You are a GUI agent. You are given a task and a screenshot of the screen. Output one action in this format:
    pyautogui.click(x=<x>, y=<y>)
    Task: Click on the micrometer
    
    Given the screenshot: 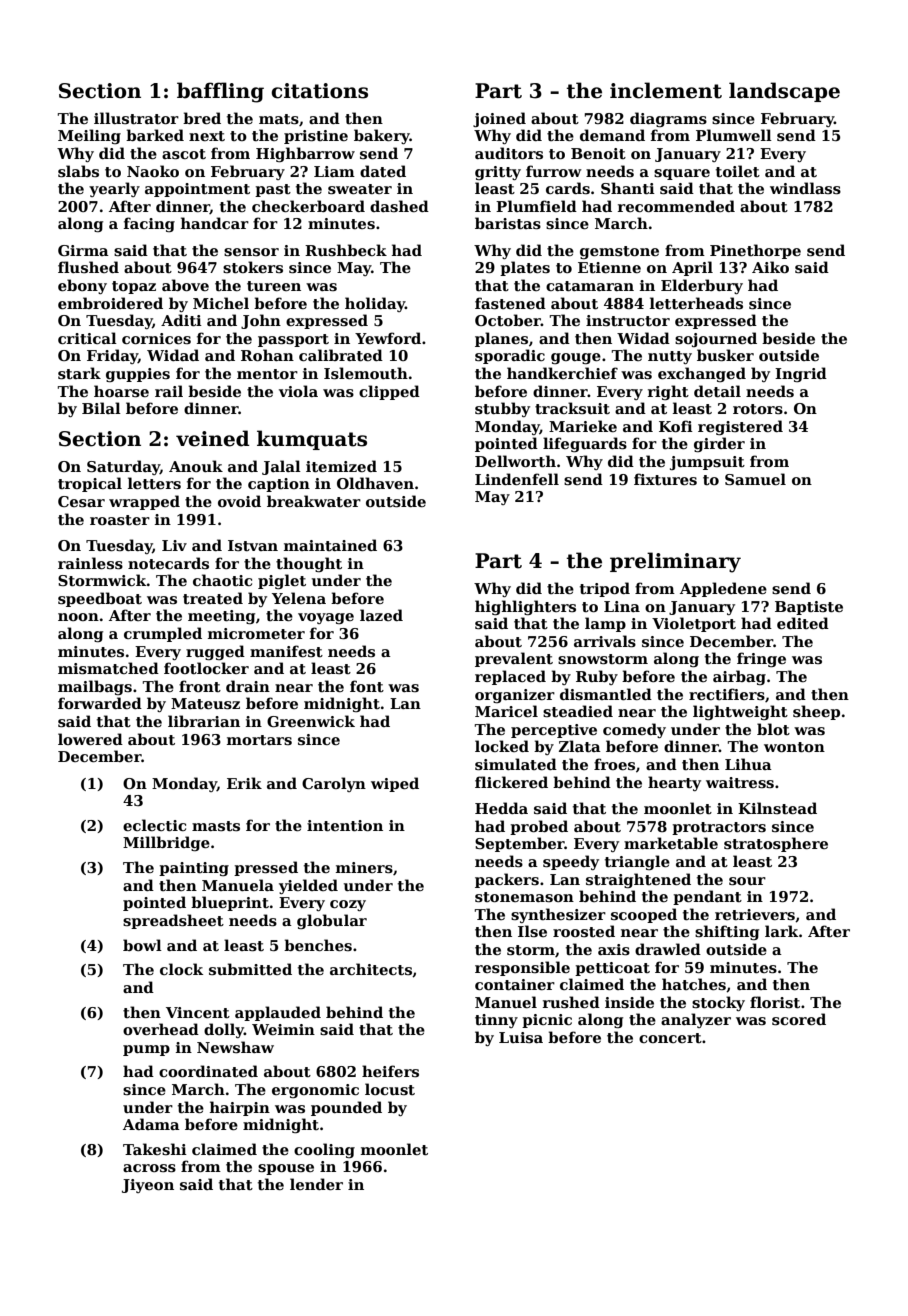 What is the action you would take?
    pyautogui.click(x=256, y=633)
